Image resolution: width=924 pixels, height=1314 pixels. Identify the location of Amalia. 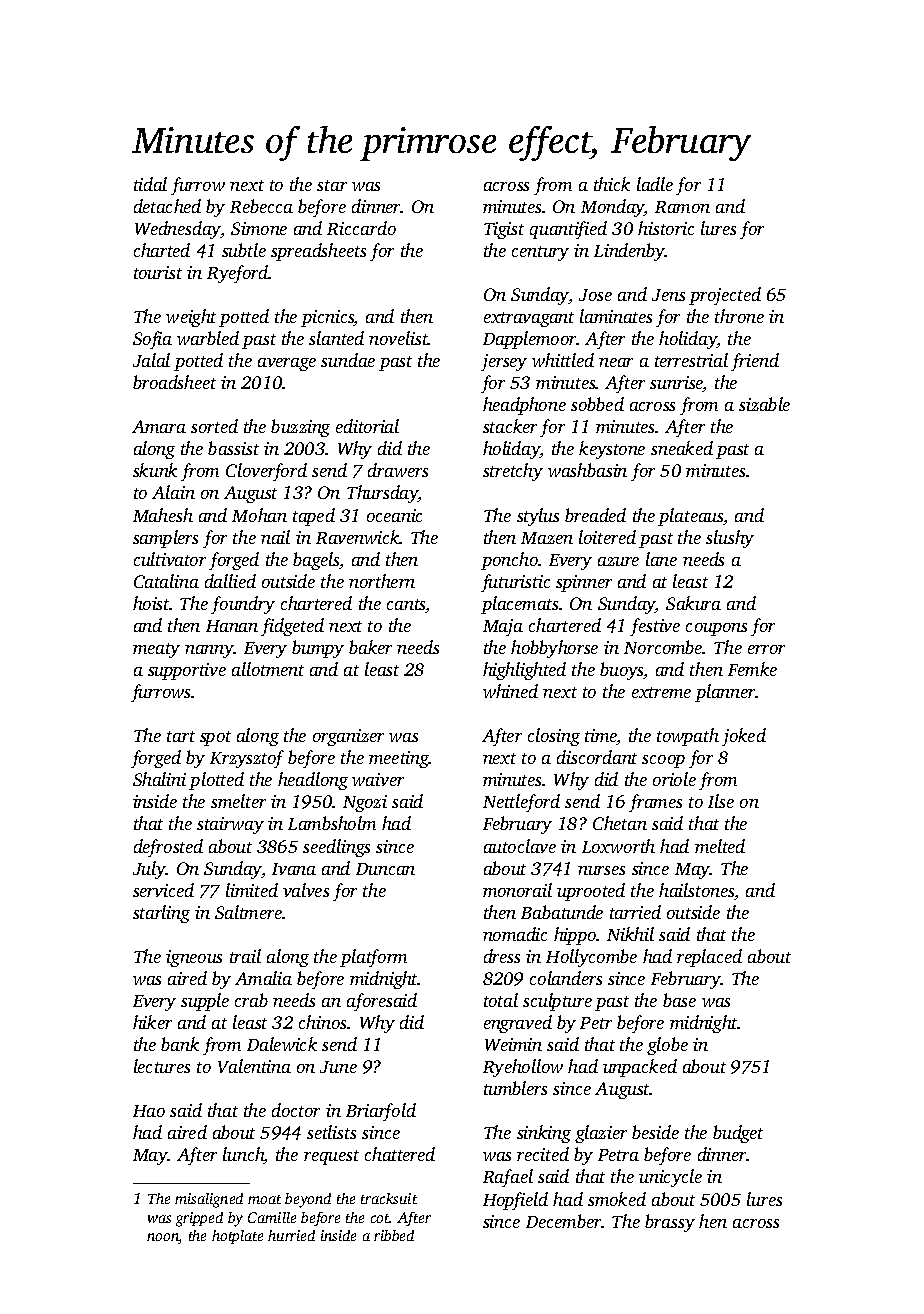
(263, 978).
